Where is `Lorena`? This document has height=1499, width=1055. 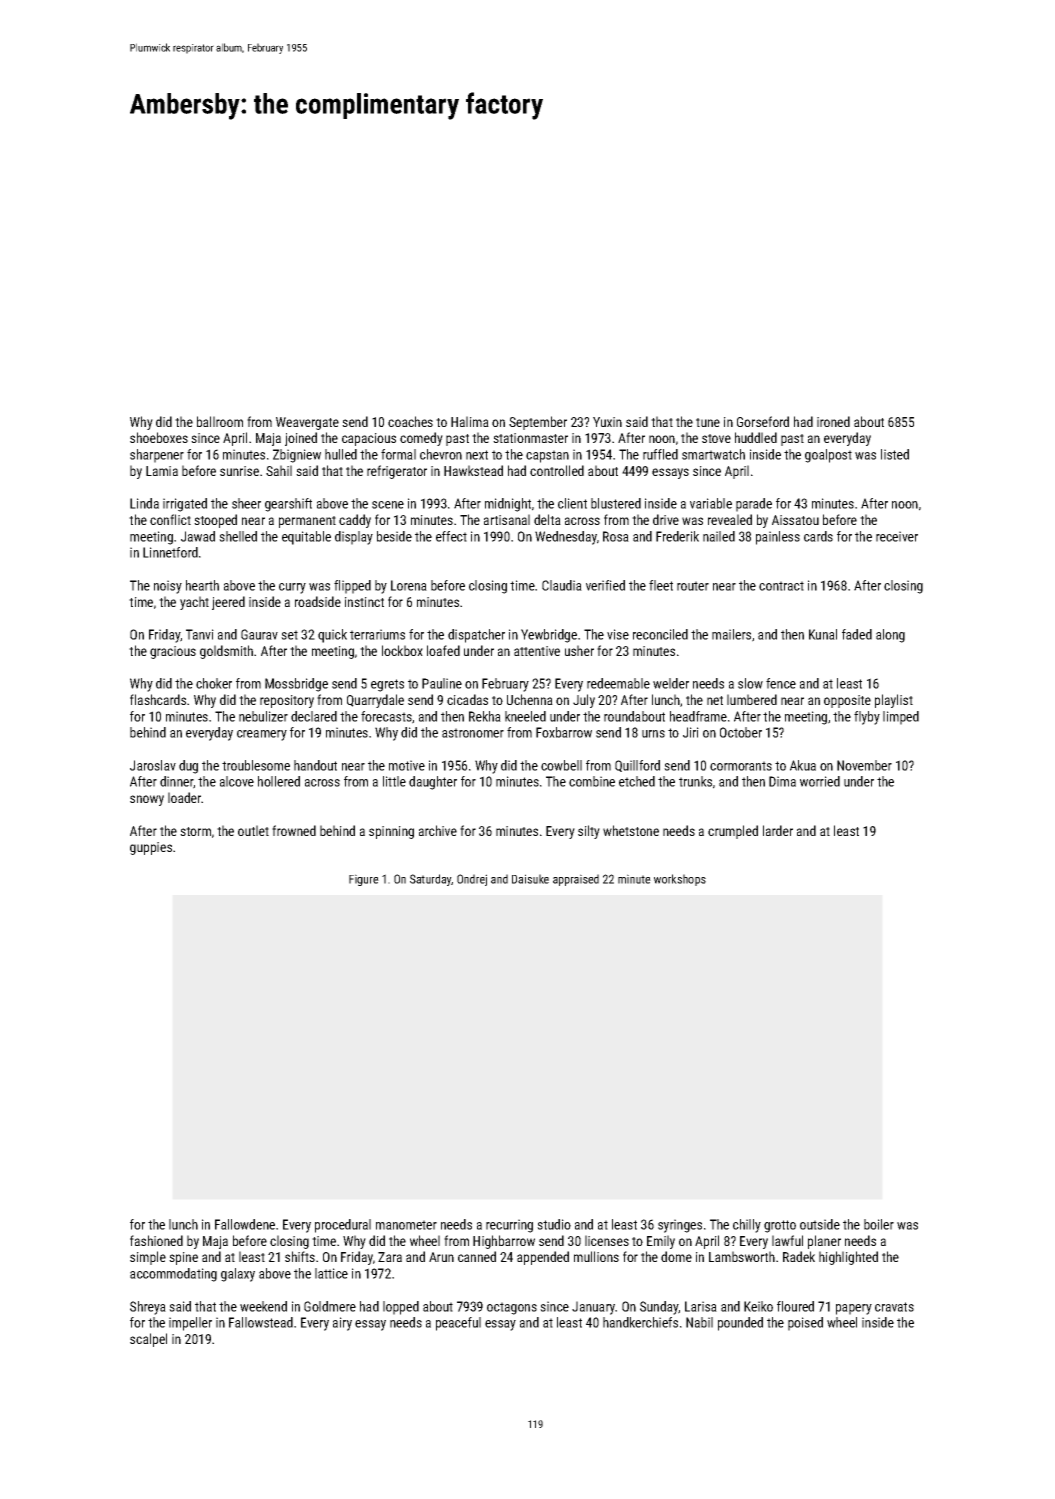 Lorena is located at coordinates (409, 585).
